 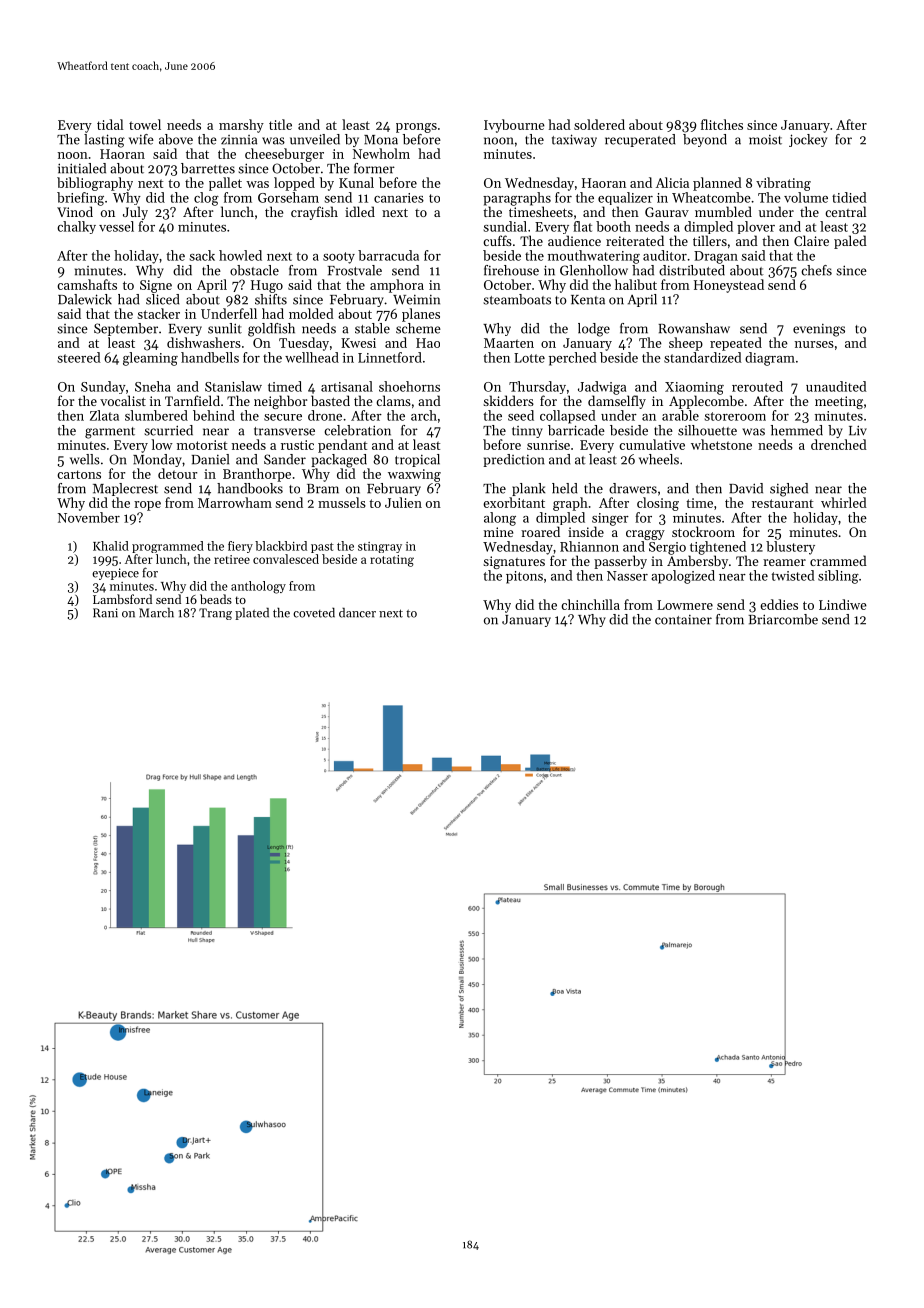 What do you see at coordinates (381, 153) in the page?
I see `Newholm` at bounding box center [381, 153].
